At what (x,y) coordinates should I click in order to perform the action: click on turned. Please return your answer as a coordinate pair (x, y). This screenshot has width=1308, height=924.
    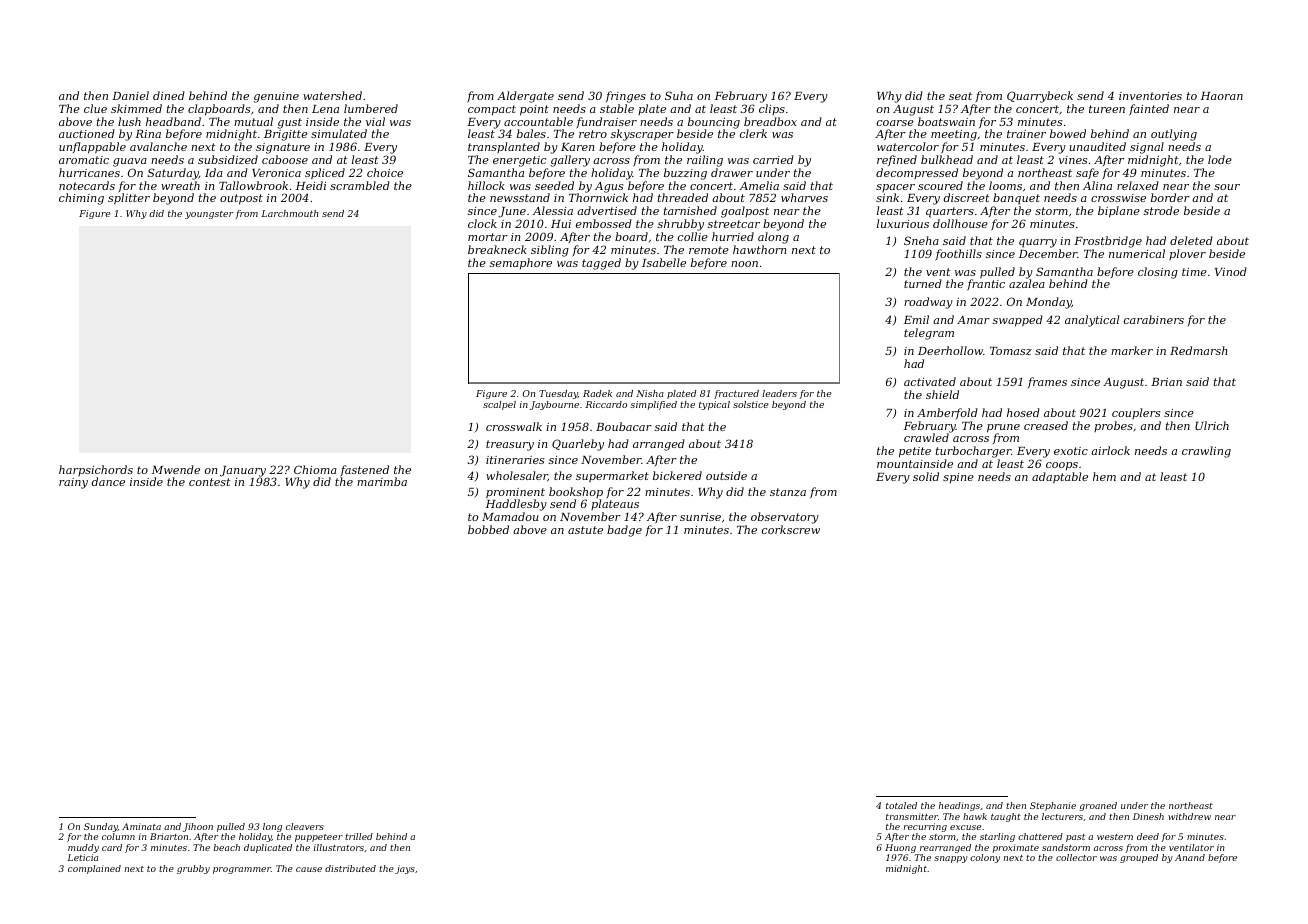
    Looking at the image, I should click on (923, 283).
